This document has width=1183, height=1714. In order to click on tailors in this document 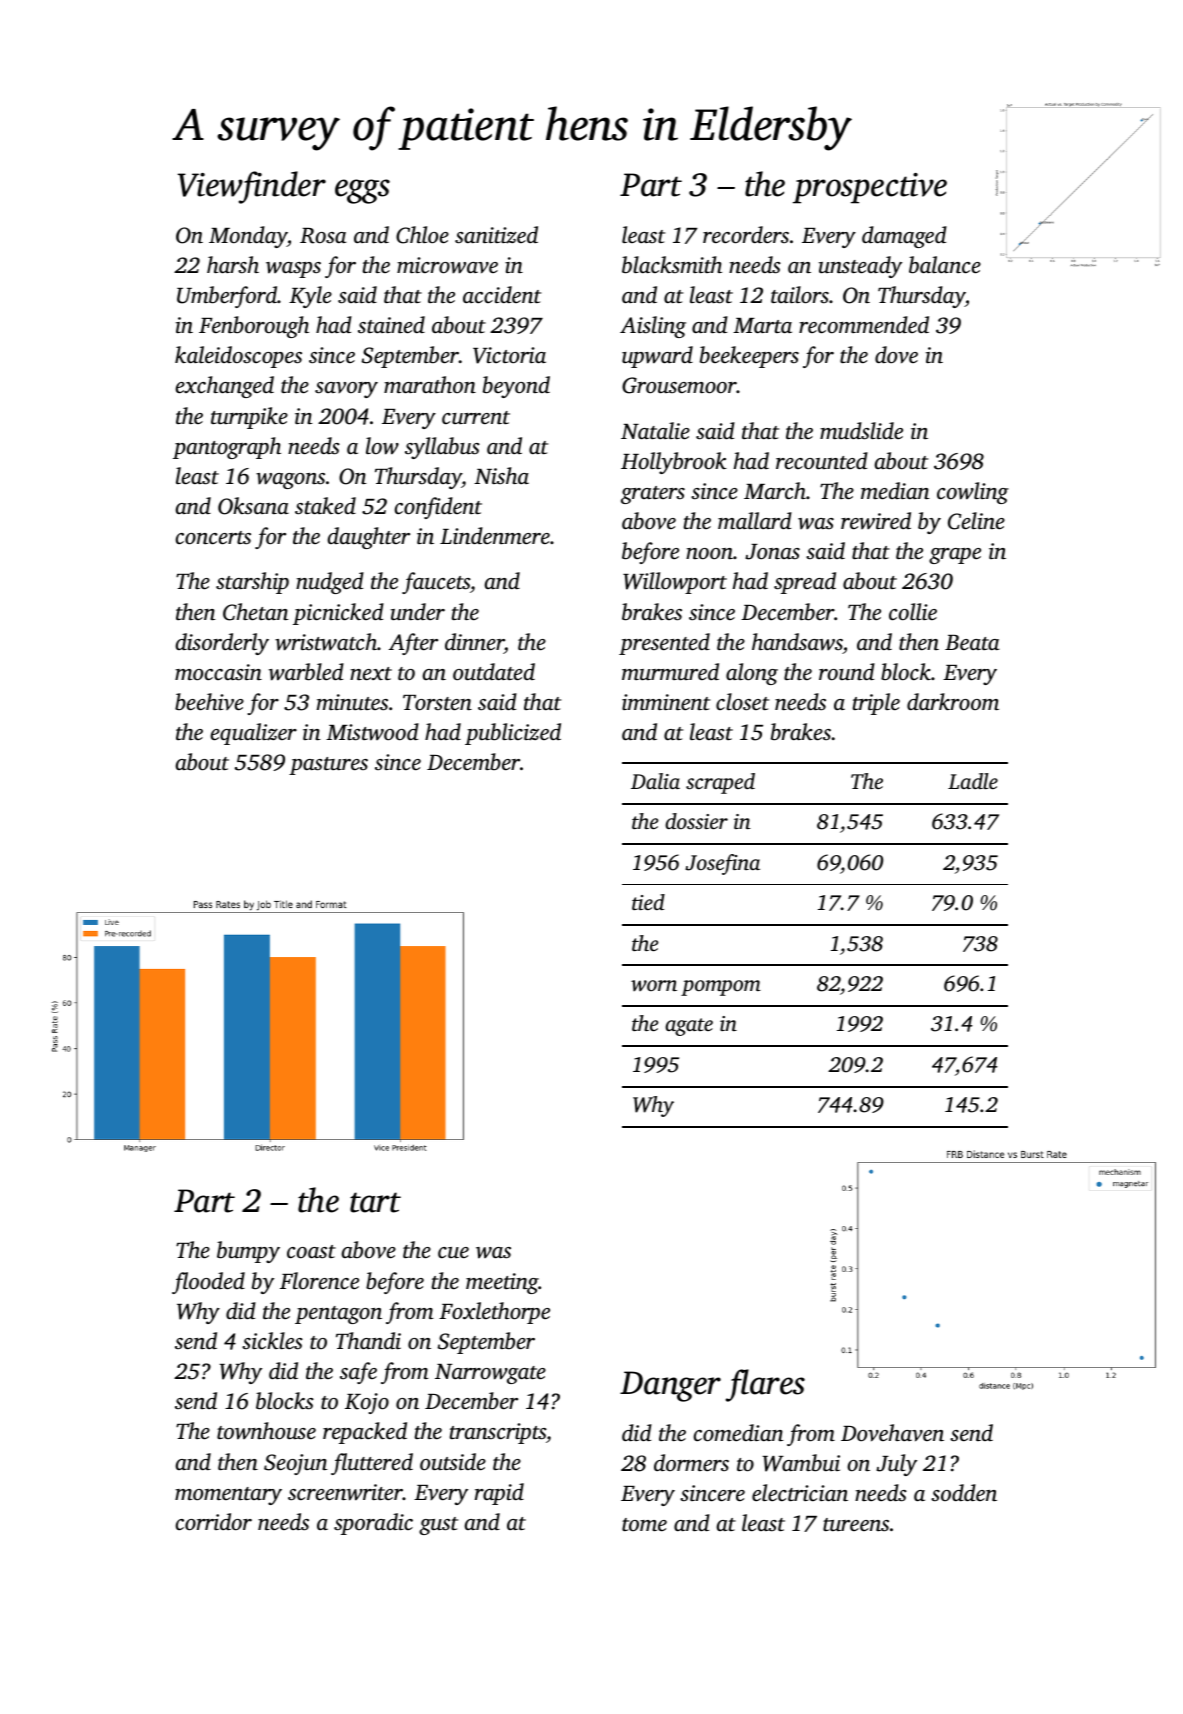, I will do `click(800, 295)`.
